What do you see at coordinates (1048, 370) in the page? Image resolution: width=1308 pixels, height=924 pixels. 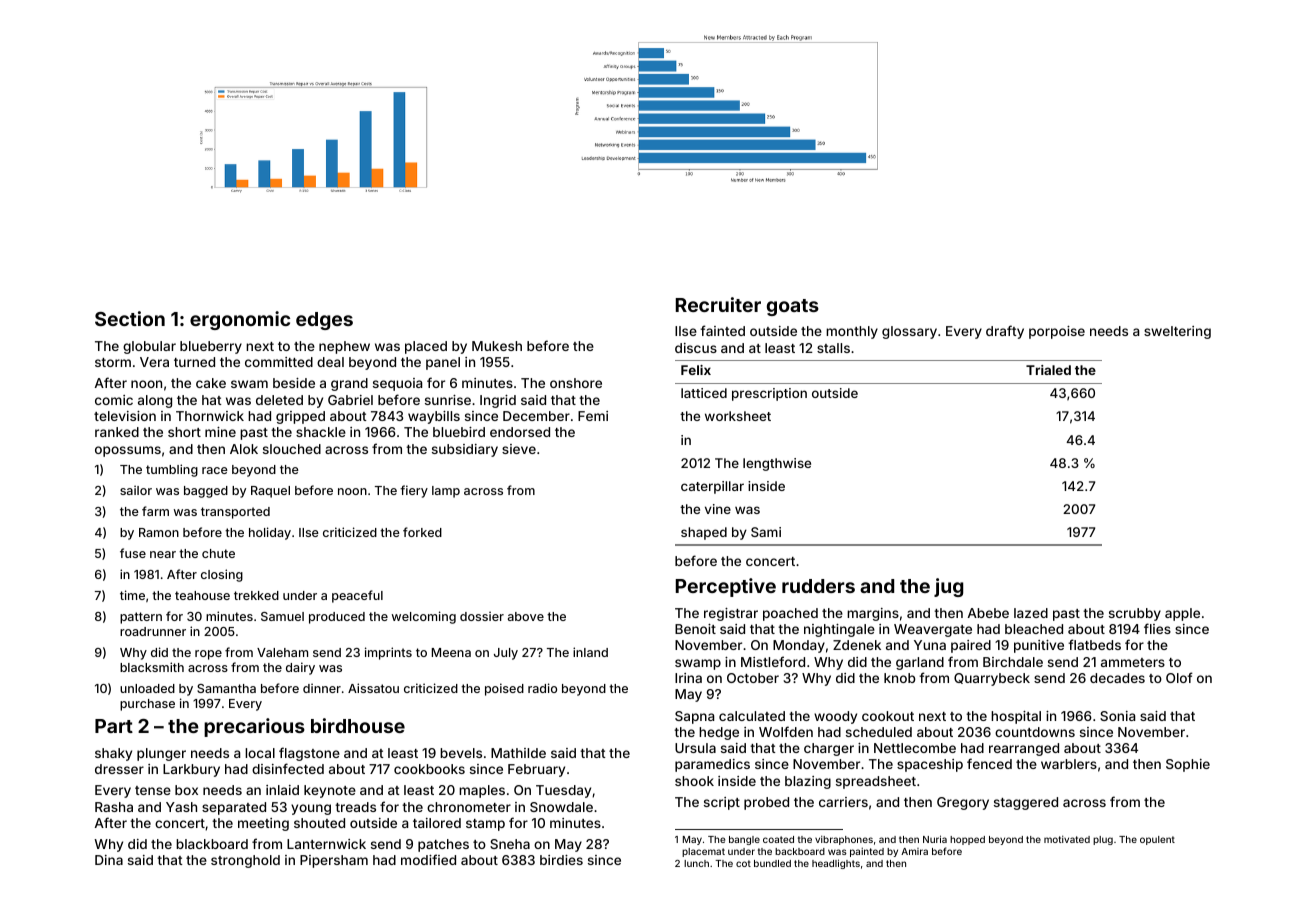 I see `Trialed` at bounding box center [1048, 370].
